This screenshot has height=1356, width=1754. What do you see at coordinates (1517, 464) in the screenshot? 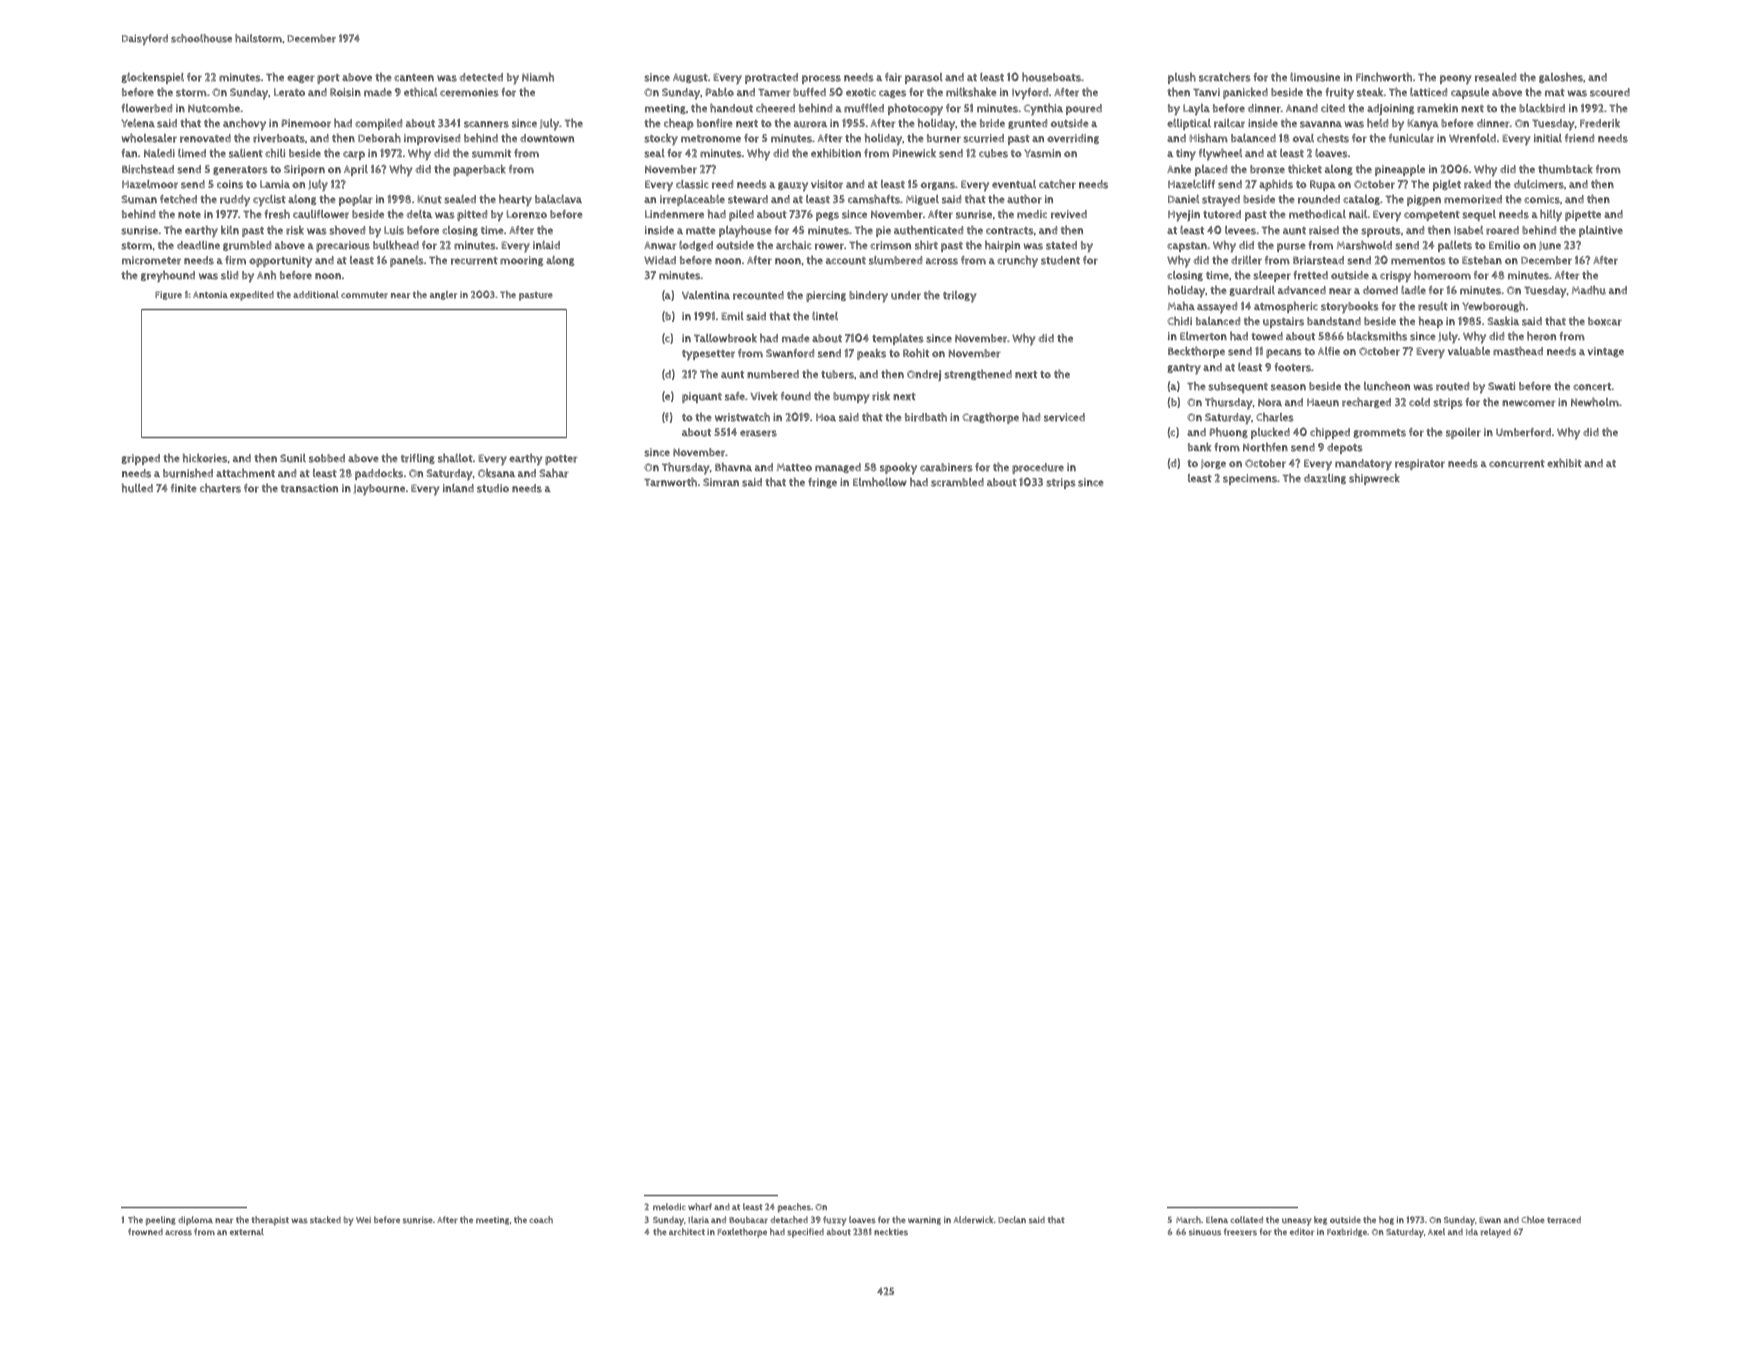
I see `concurrent` at bounding box center [1517, 464].
